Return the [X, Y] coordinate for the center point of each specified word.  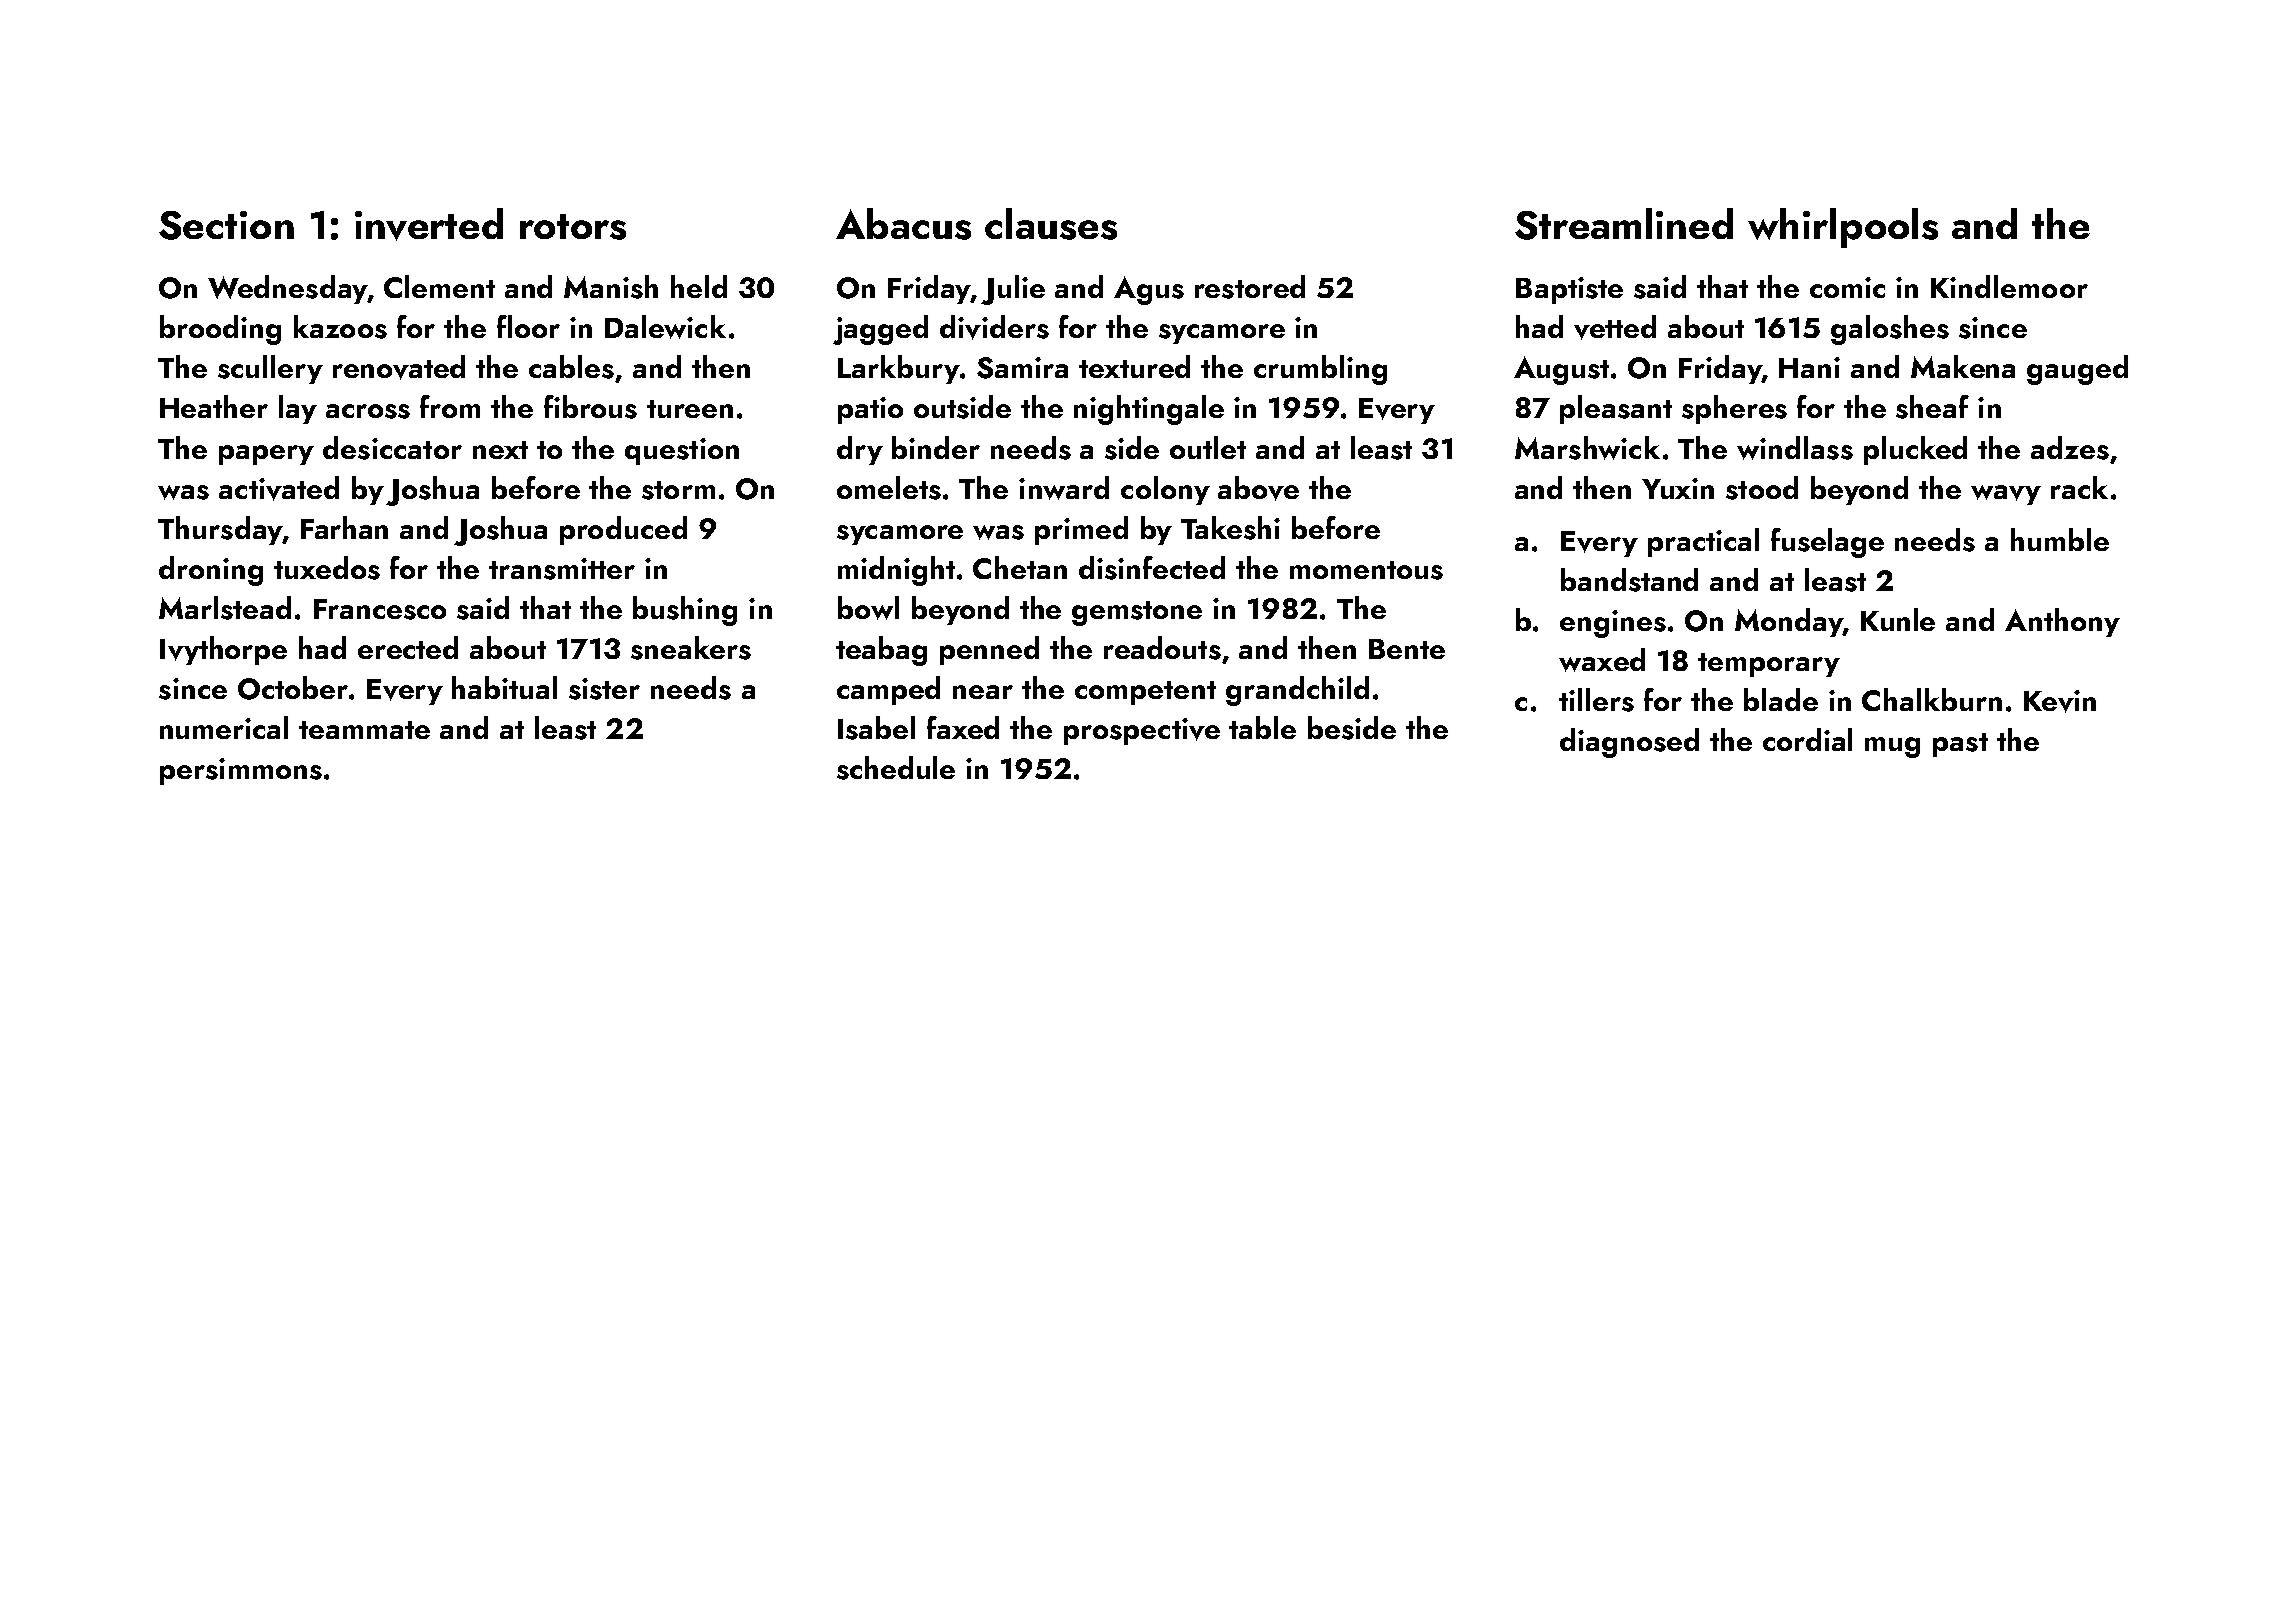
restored [1250, 287]
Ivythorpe [223, 650]
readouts [1162, 648]
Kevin [2060, 701]
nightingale [1149, 410]
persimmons [241, 771]
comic [1847, 287]
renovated [399, 367]
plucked [1915, 450]
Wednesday [287, 289]
